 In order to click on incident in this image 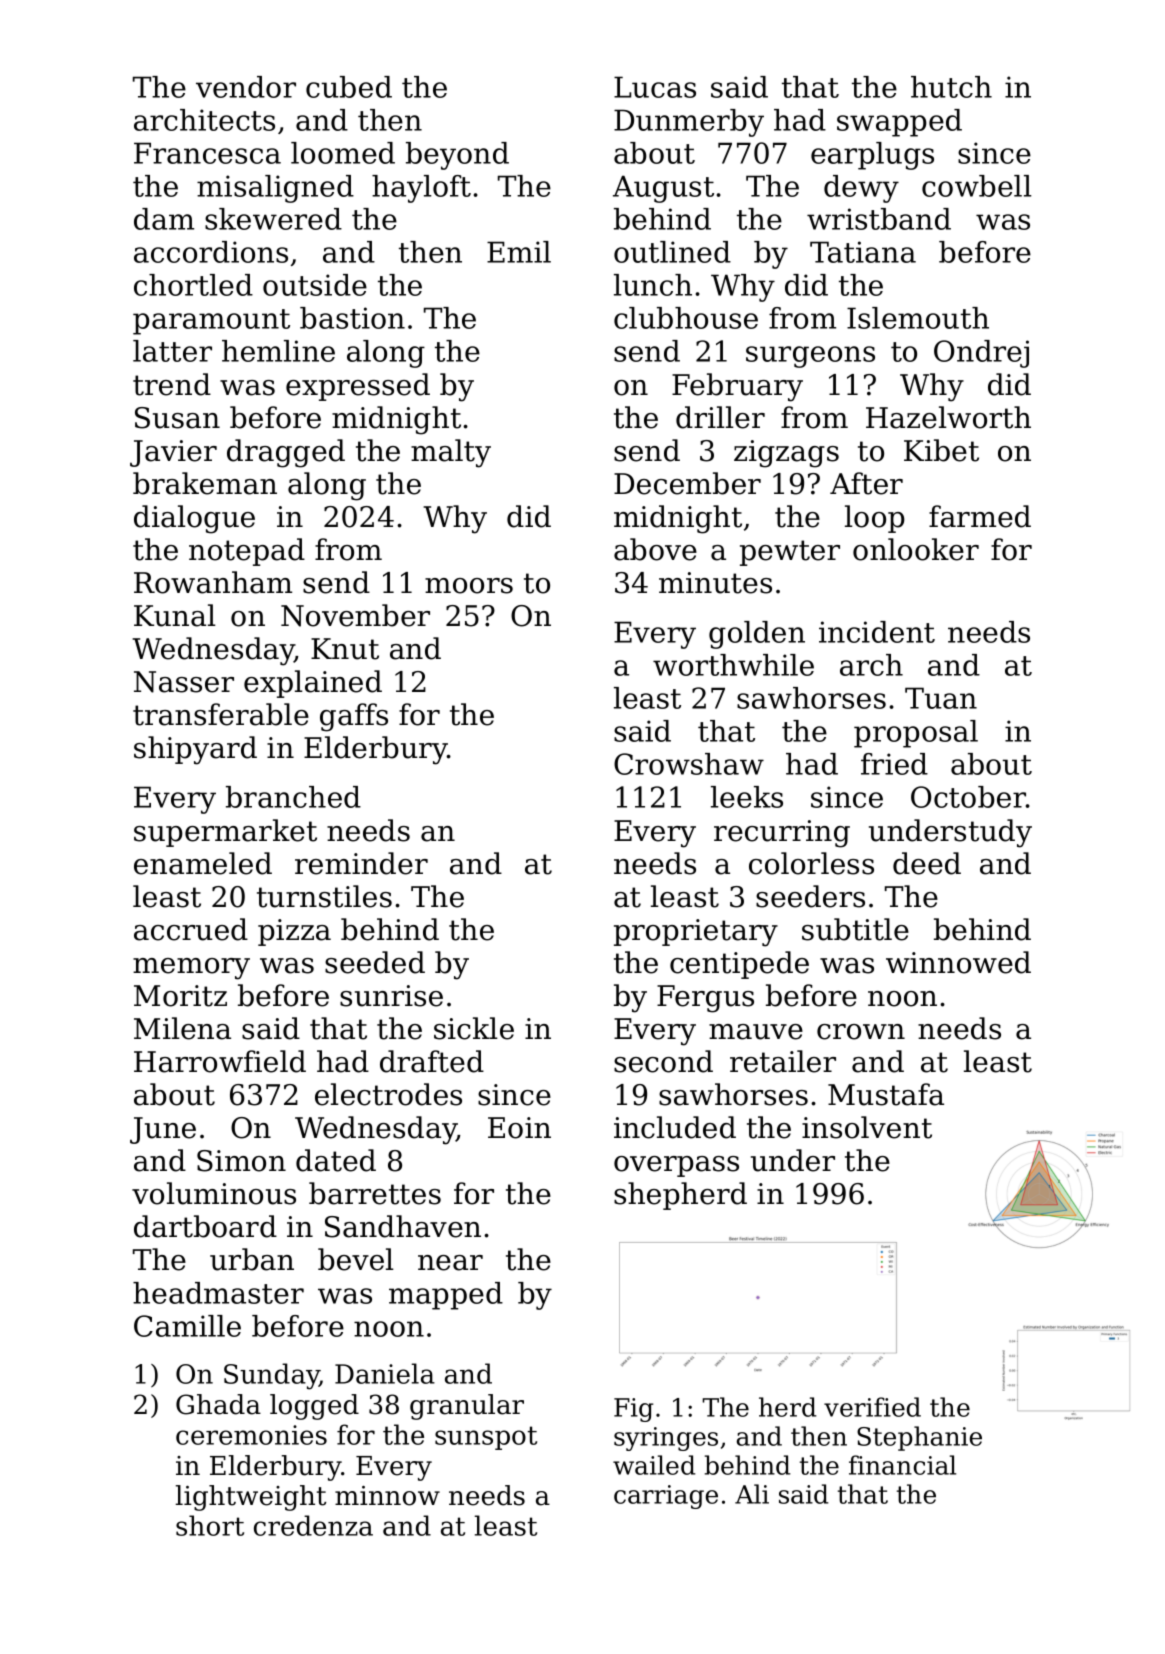, I will do `click(877, 632)`.
